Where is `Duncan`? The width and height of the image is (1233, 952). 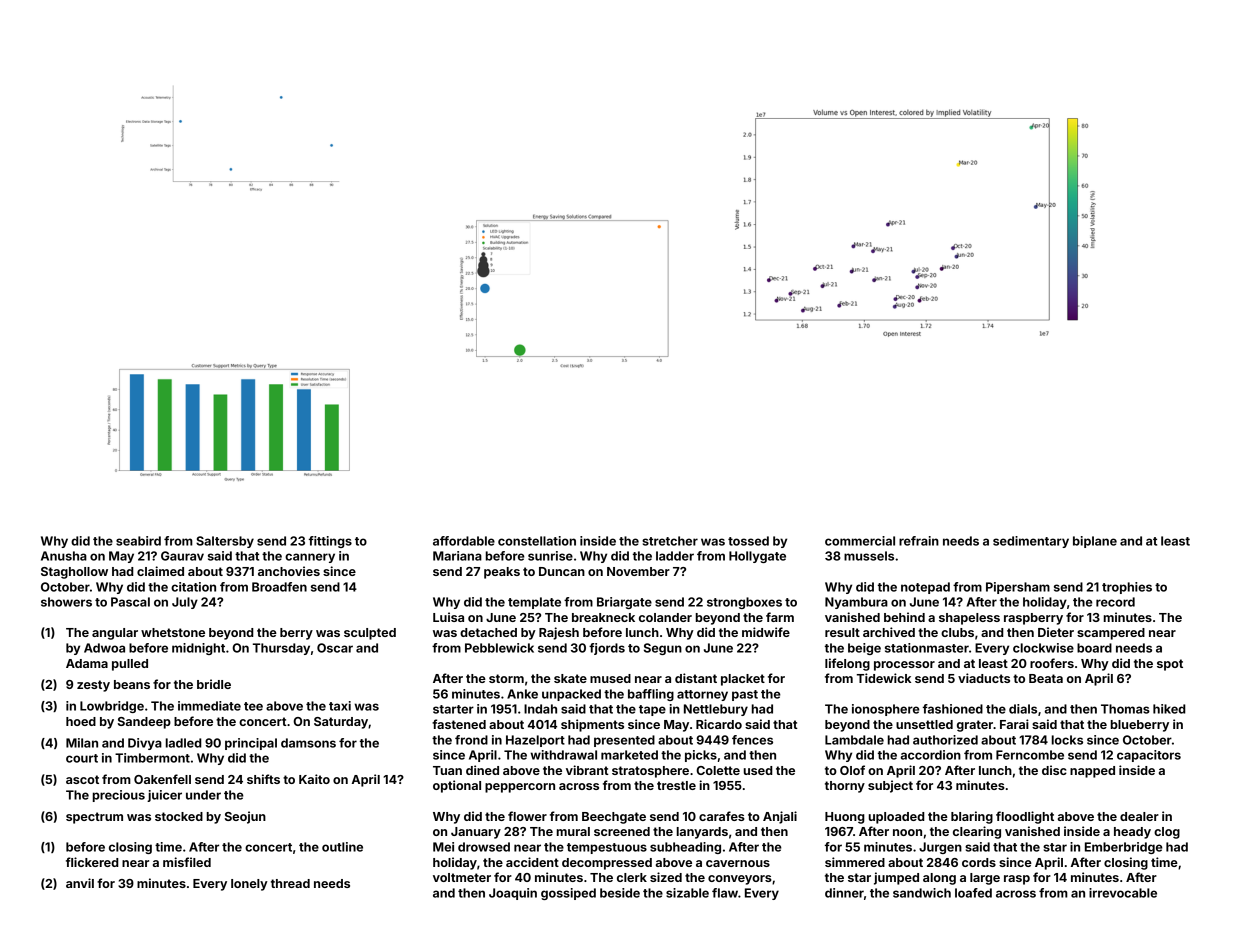 Duncan is located at coordinates (562, 571).
